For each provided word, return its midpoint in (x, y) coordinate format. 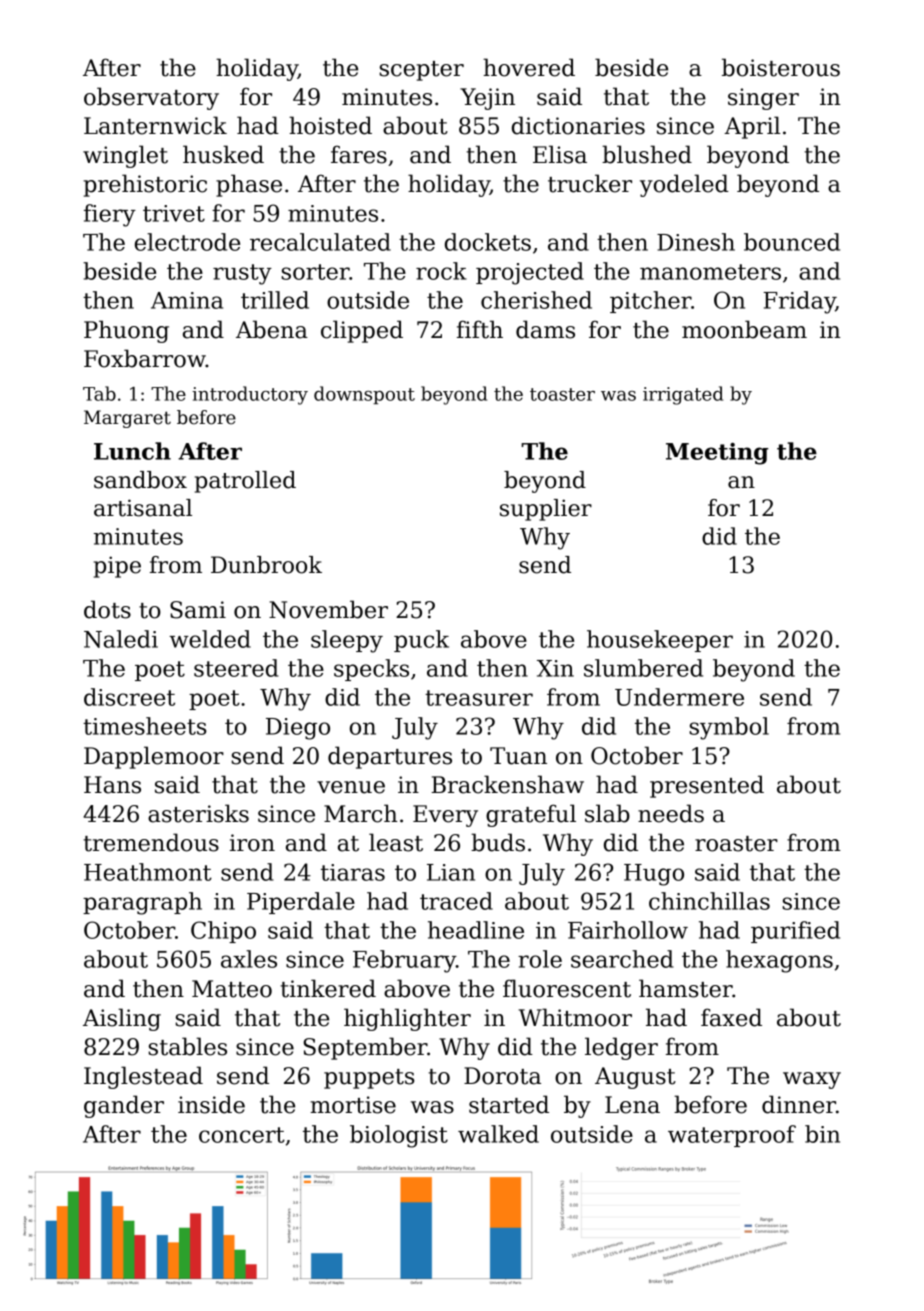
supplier (546, 510)
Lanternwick (155, 125)
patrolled (245, 482)
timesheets (145, 726)
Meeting (717, 454)
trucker (590, 183)
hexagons (779, 961)
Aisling (122, 1019)
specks (371, 670)
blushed (647, 154)
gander (124, 1106)
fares (359, 154)
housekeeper (660, 641)
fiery (110, 215)
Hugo (654, 875)
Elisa (560, 154)
